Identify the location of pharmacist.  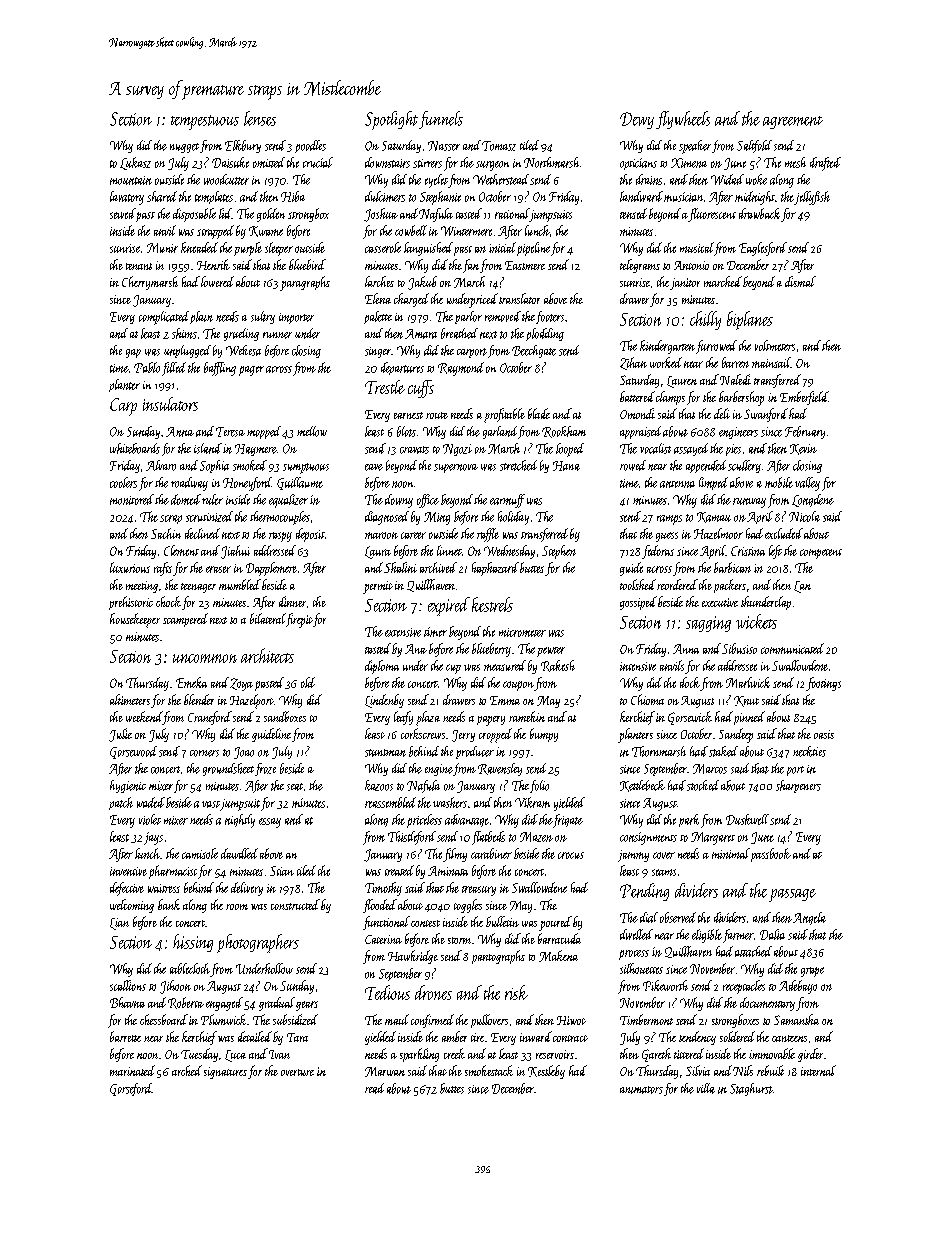
(173, 872).
